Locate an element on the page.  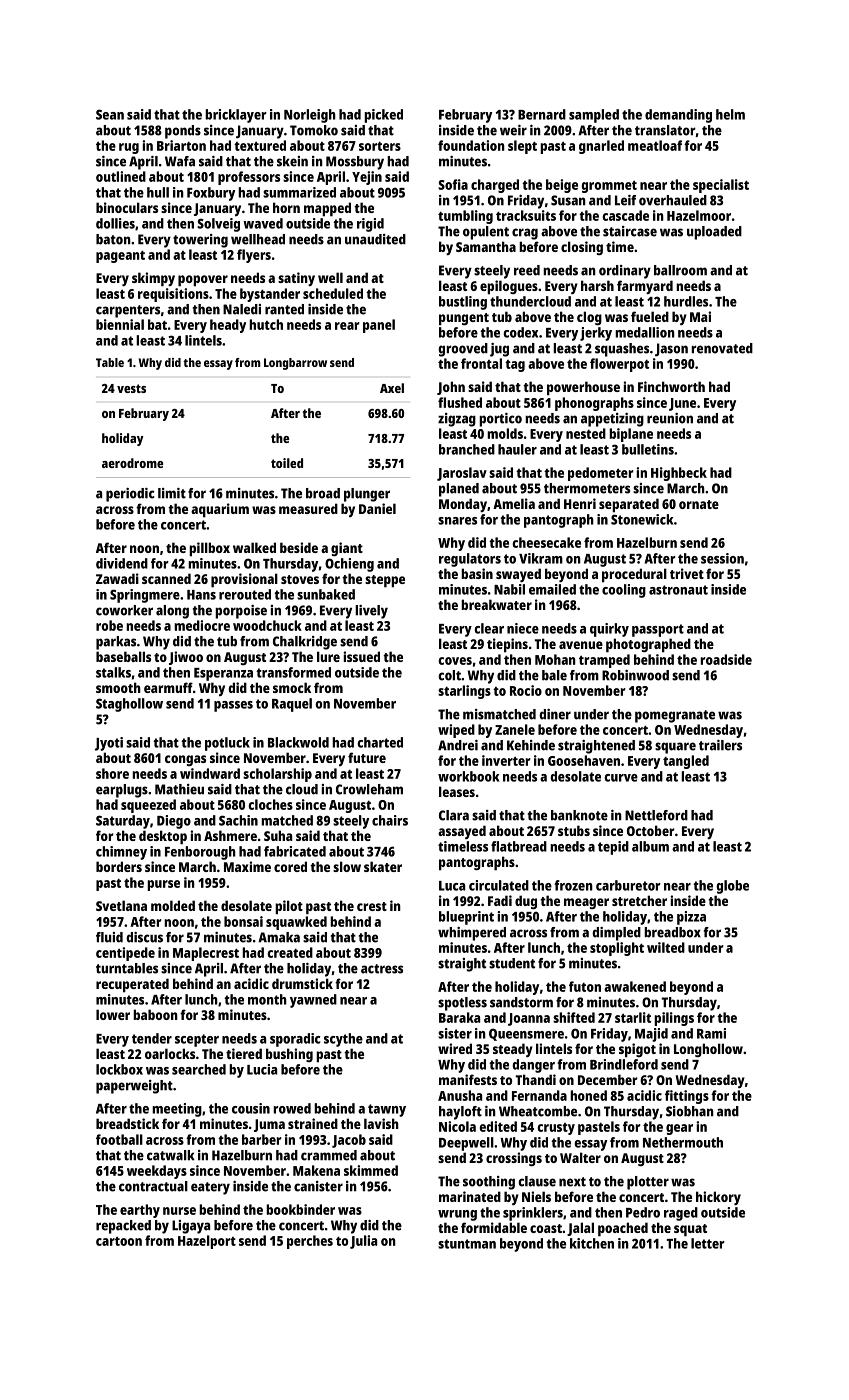
tumbling is located at coordinates (465, 217).
